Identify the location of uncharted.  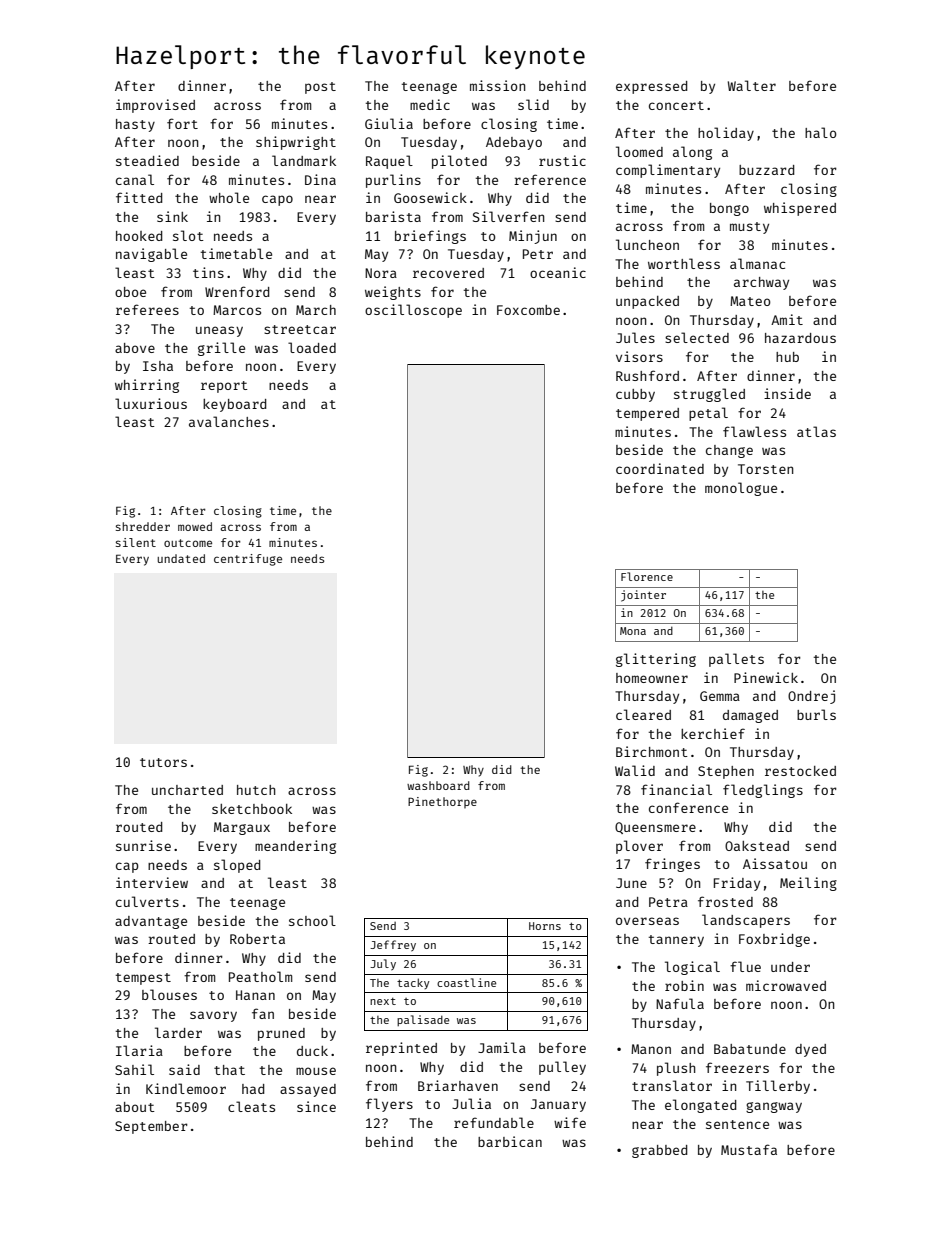
(187, 790).
